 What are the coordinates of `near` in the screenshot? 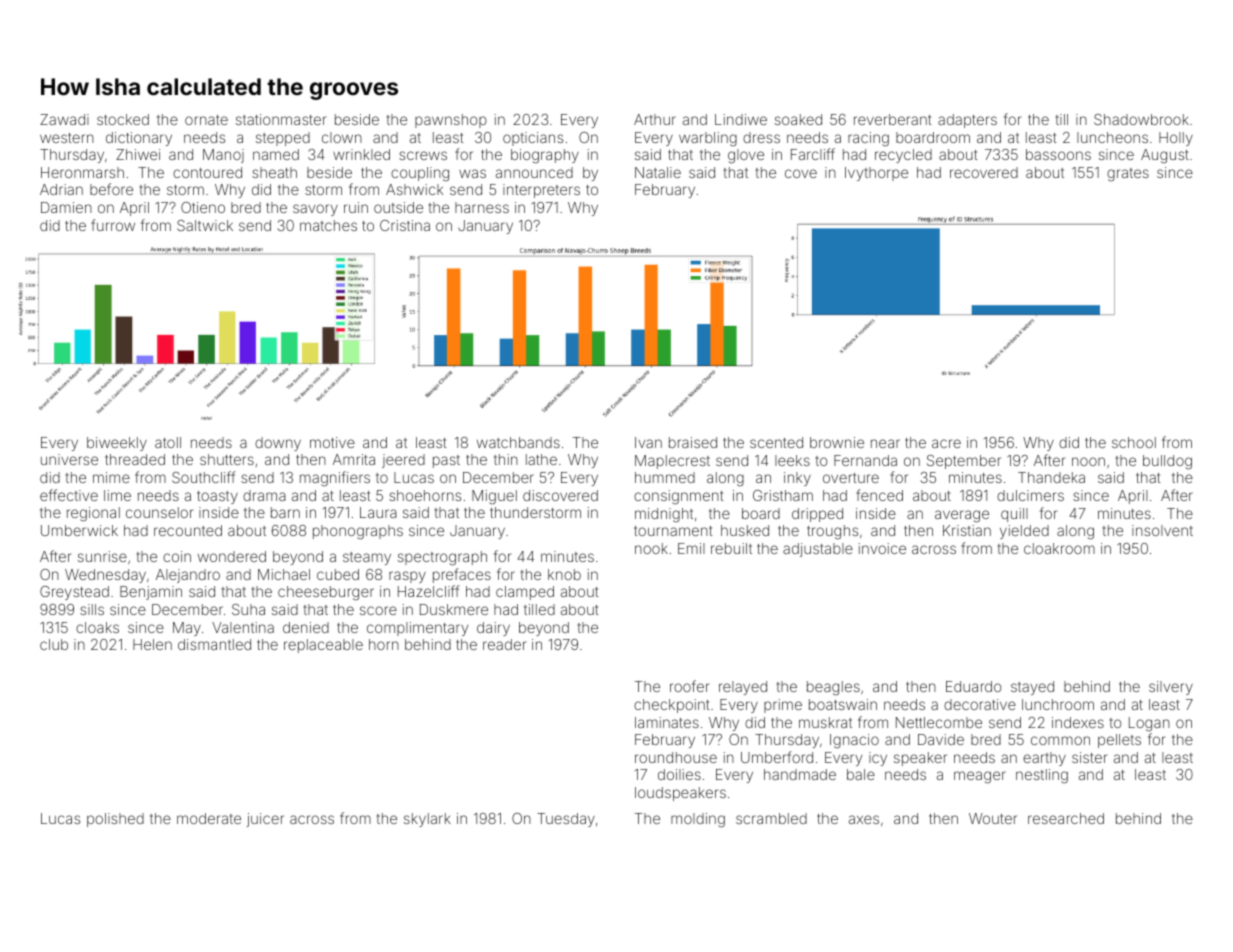 It's located at (885, 443).
